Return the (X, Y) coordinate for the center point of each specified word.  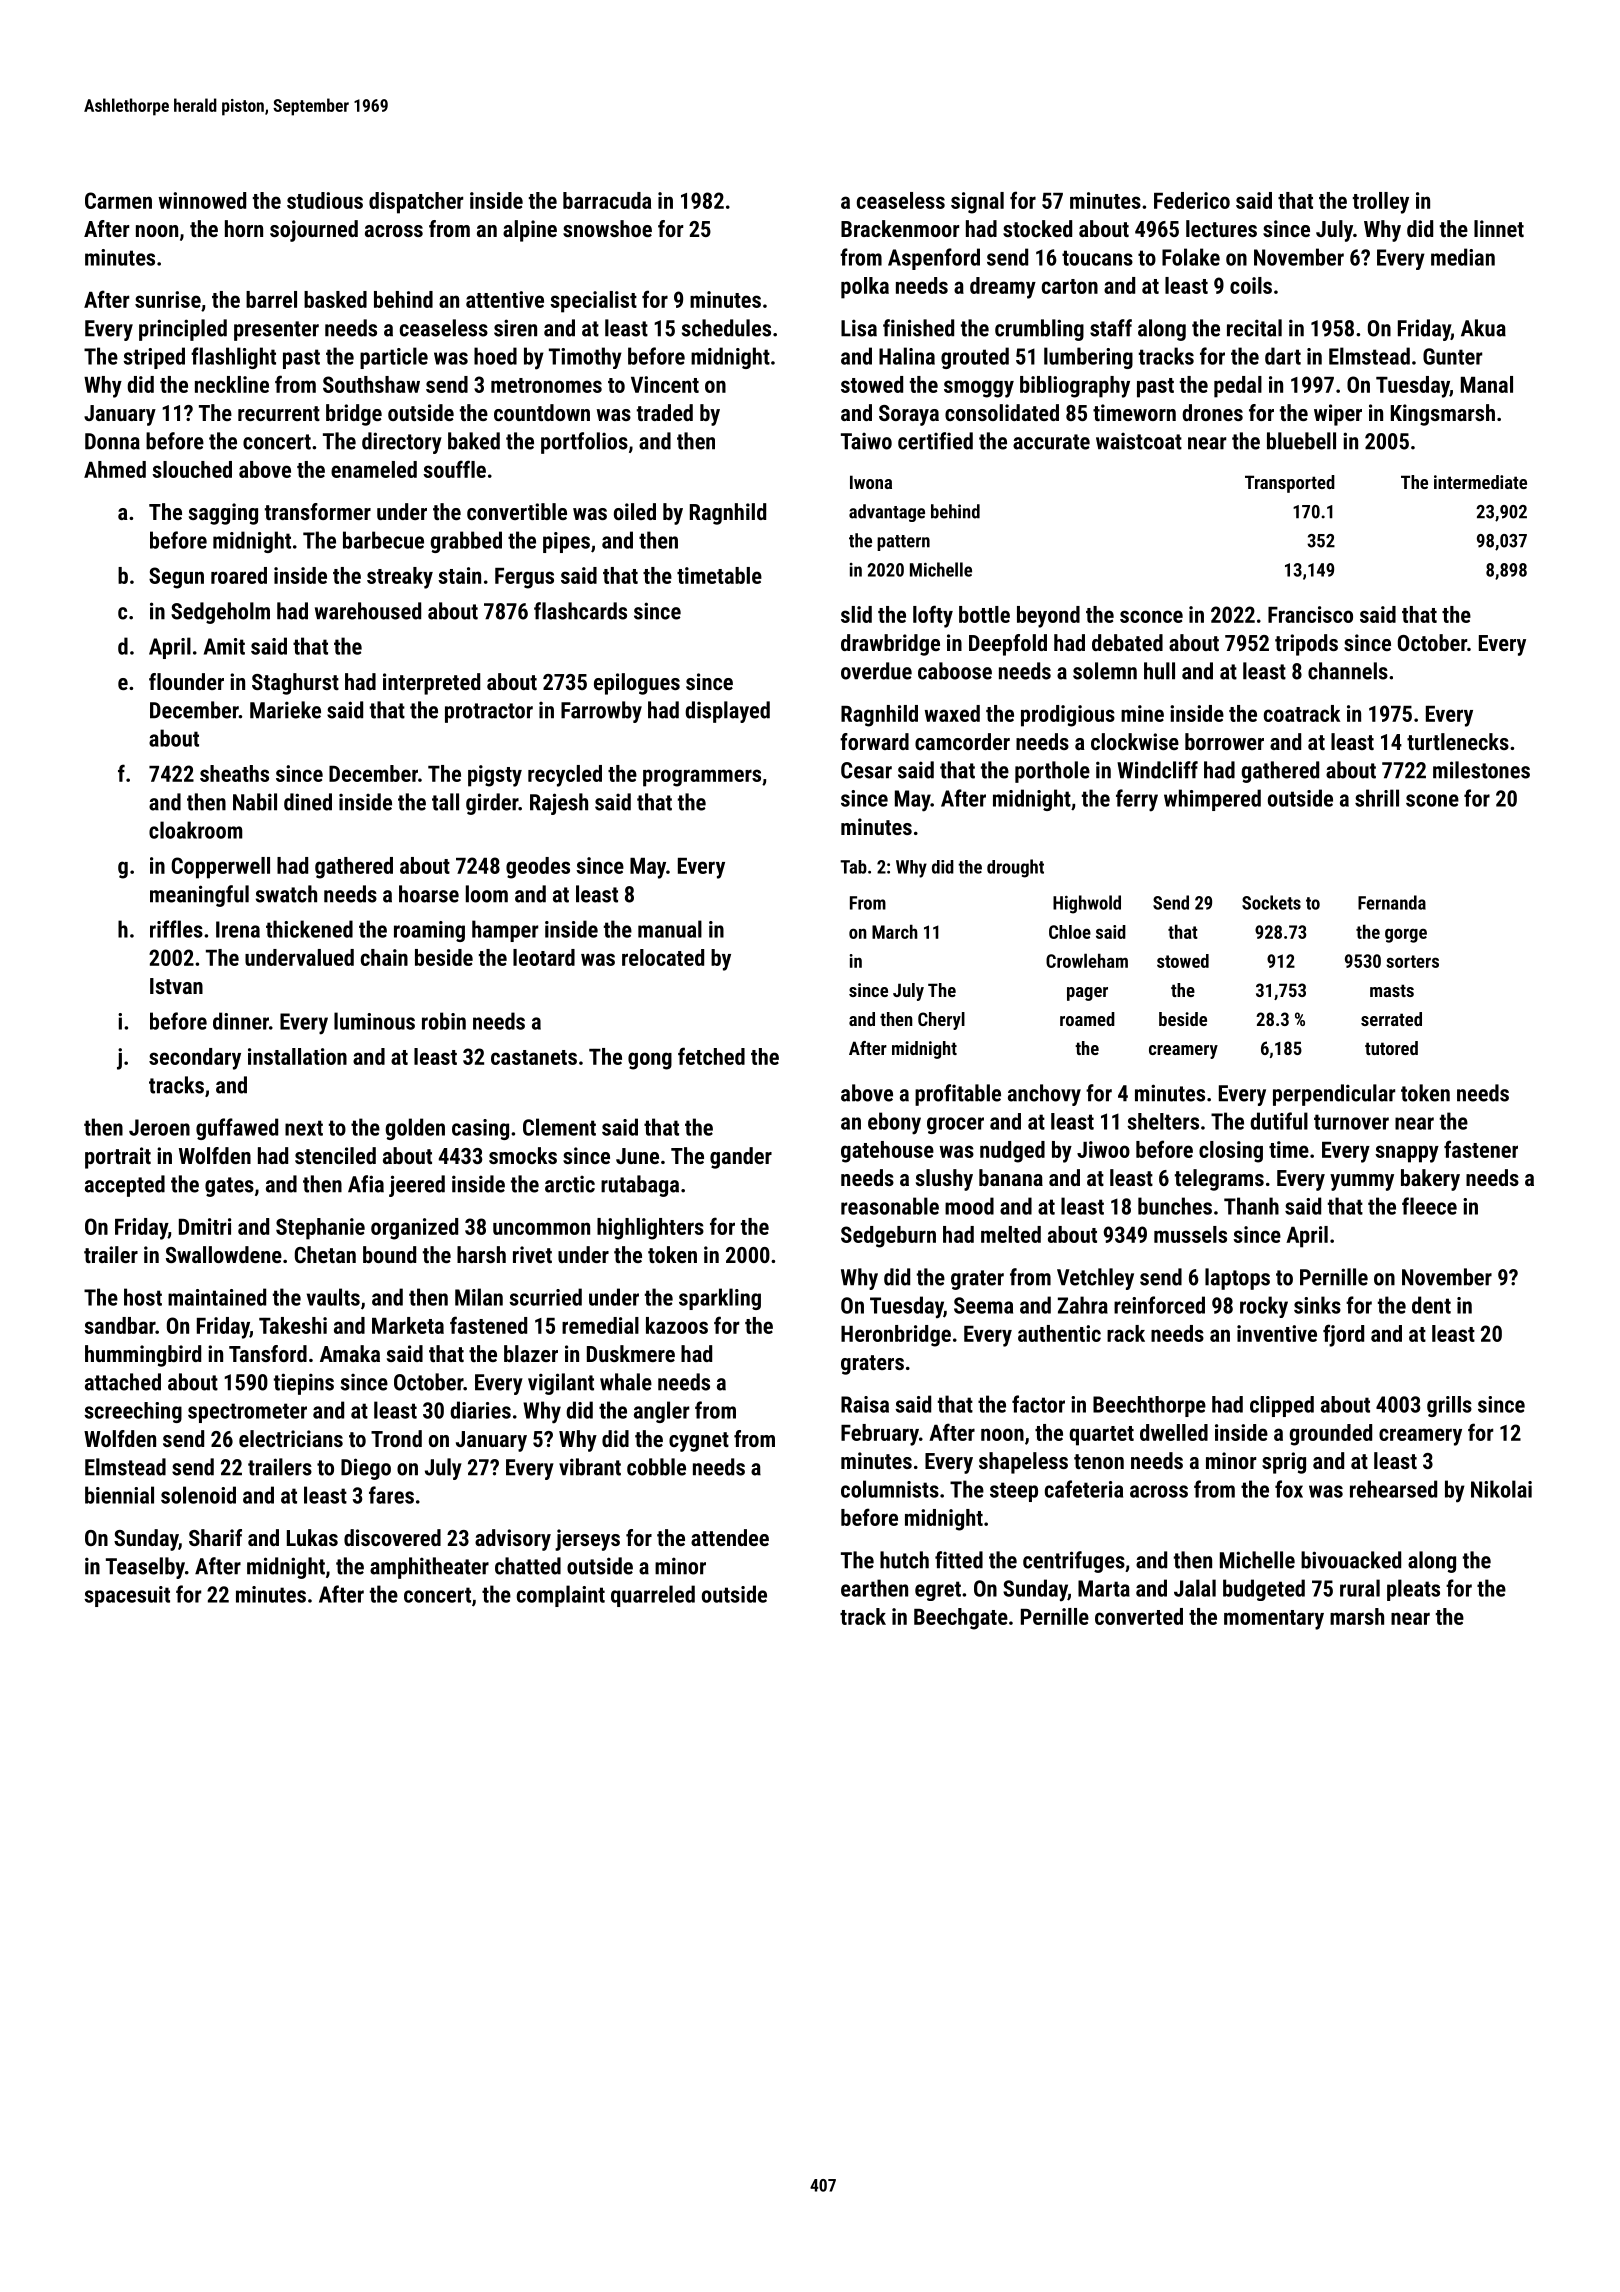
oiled (635, 511)
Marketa (408, 1325)
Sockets (1271, 902)
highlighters (650, 1229)
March (895, 931)
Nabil (255, 802)
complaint (561, 1596)
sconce (1151, 616)
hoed (495, 356)
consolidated (1002, 412)
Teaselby (145, 1568)
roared (239, 575)
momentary (1274, 1620)
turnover (1351, 1122)
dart (1283, 356)
